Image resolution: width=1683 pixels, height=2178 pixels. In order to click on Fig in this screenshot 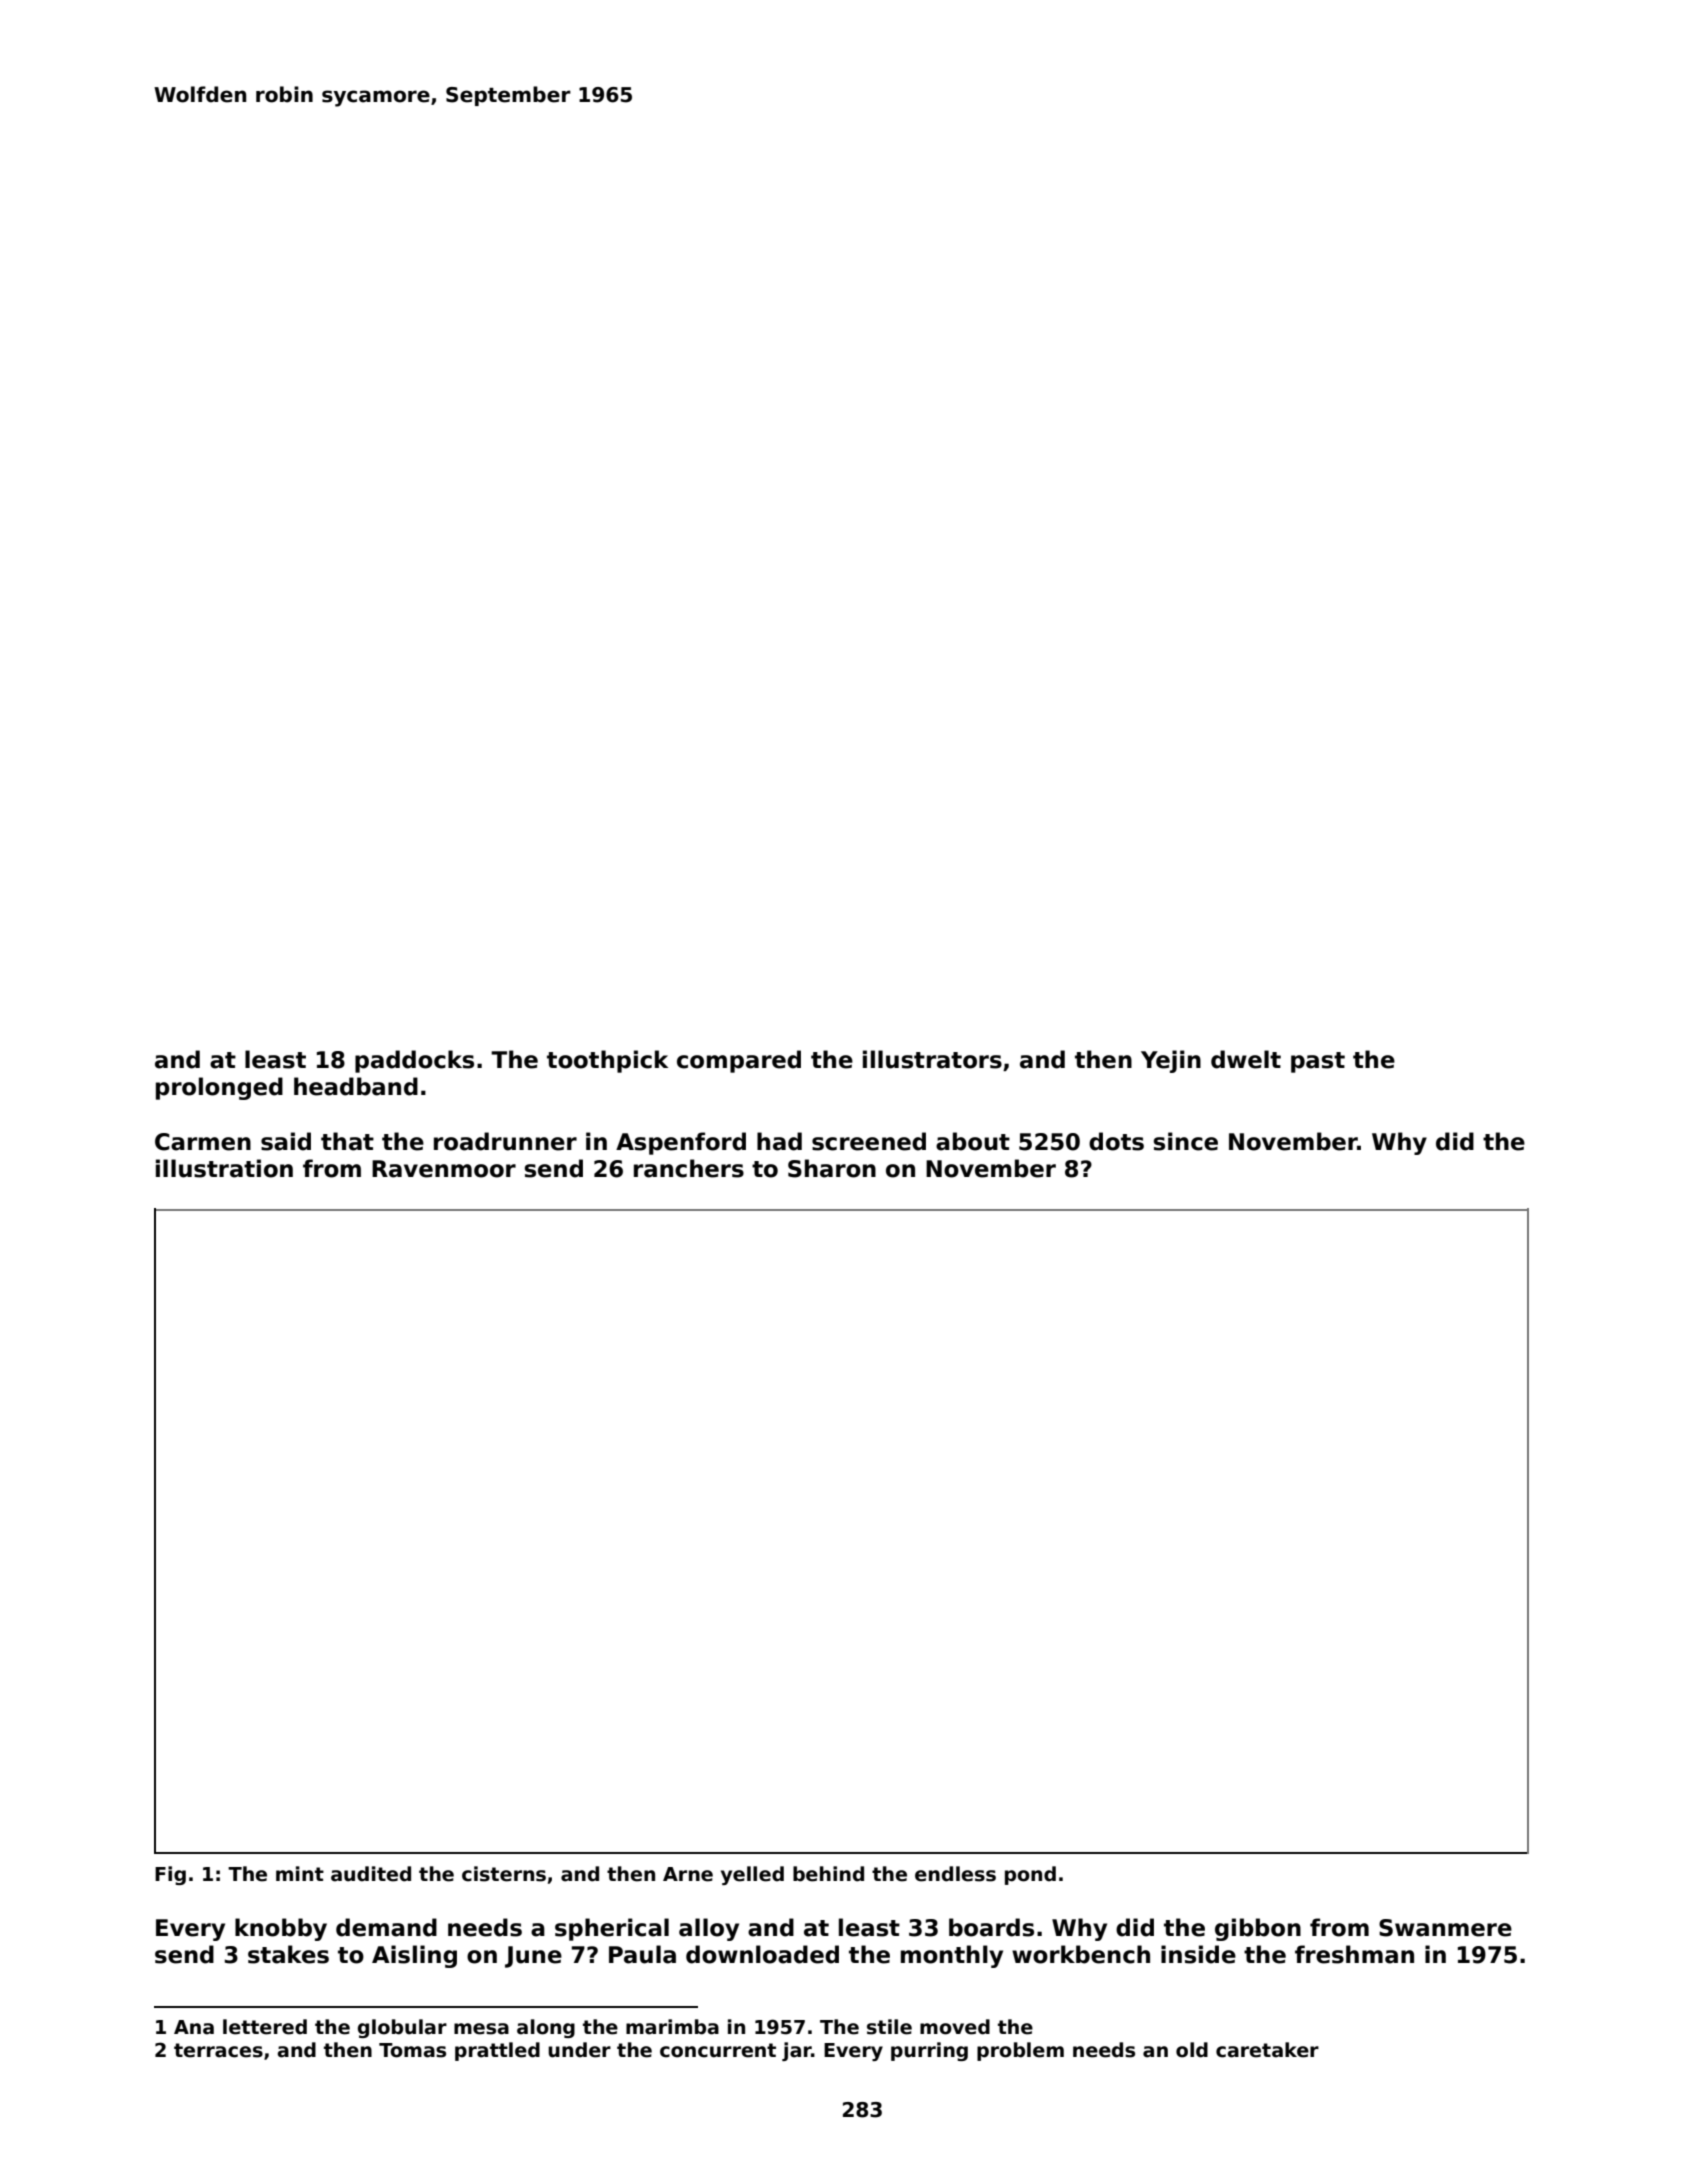, I will do `click(170, 1875)`.
